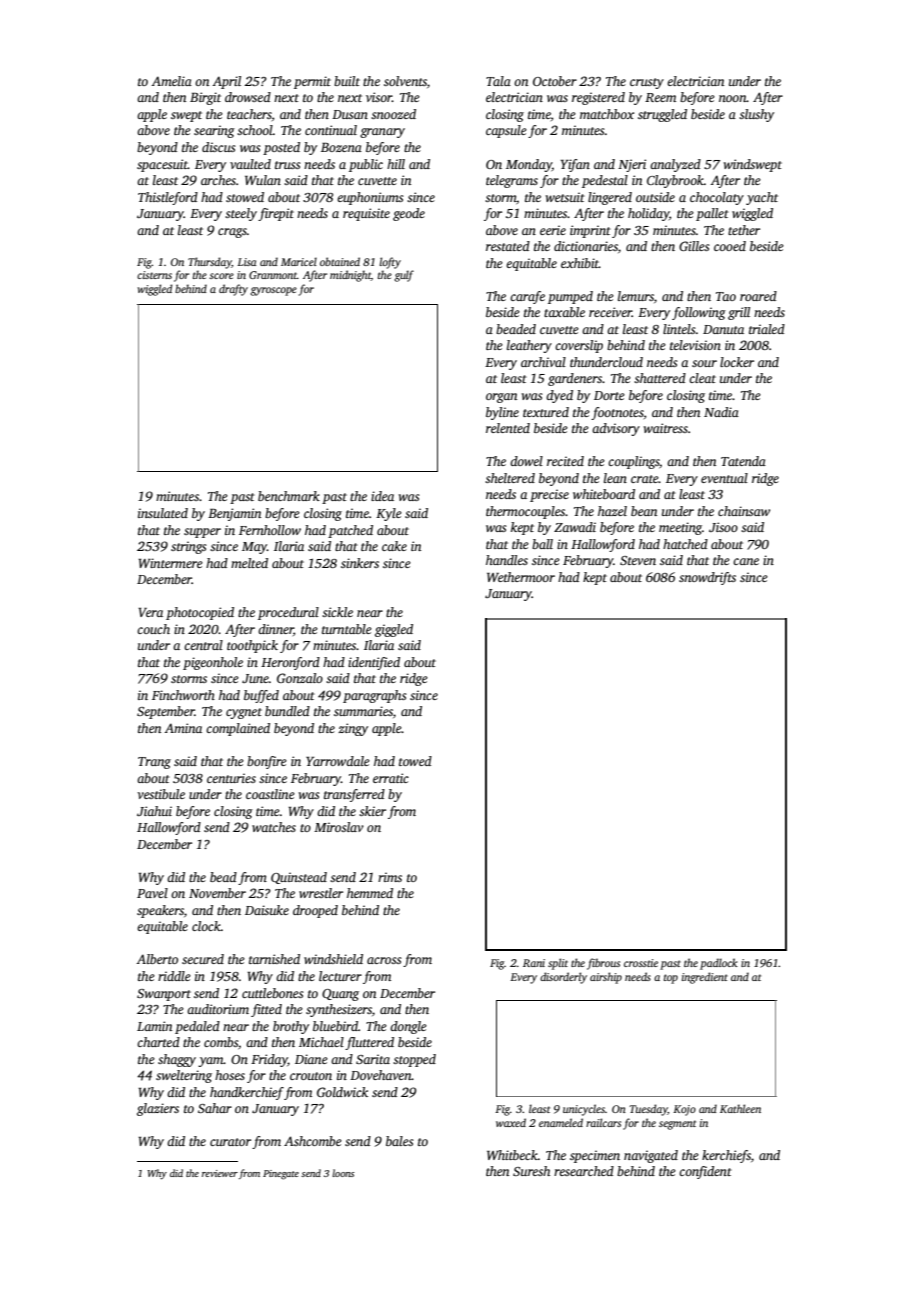  Describe the element at coordinates (350, 114) in the screenshot. I see `Dusan` at that location.
